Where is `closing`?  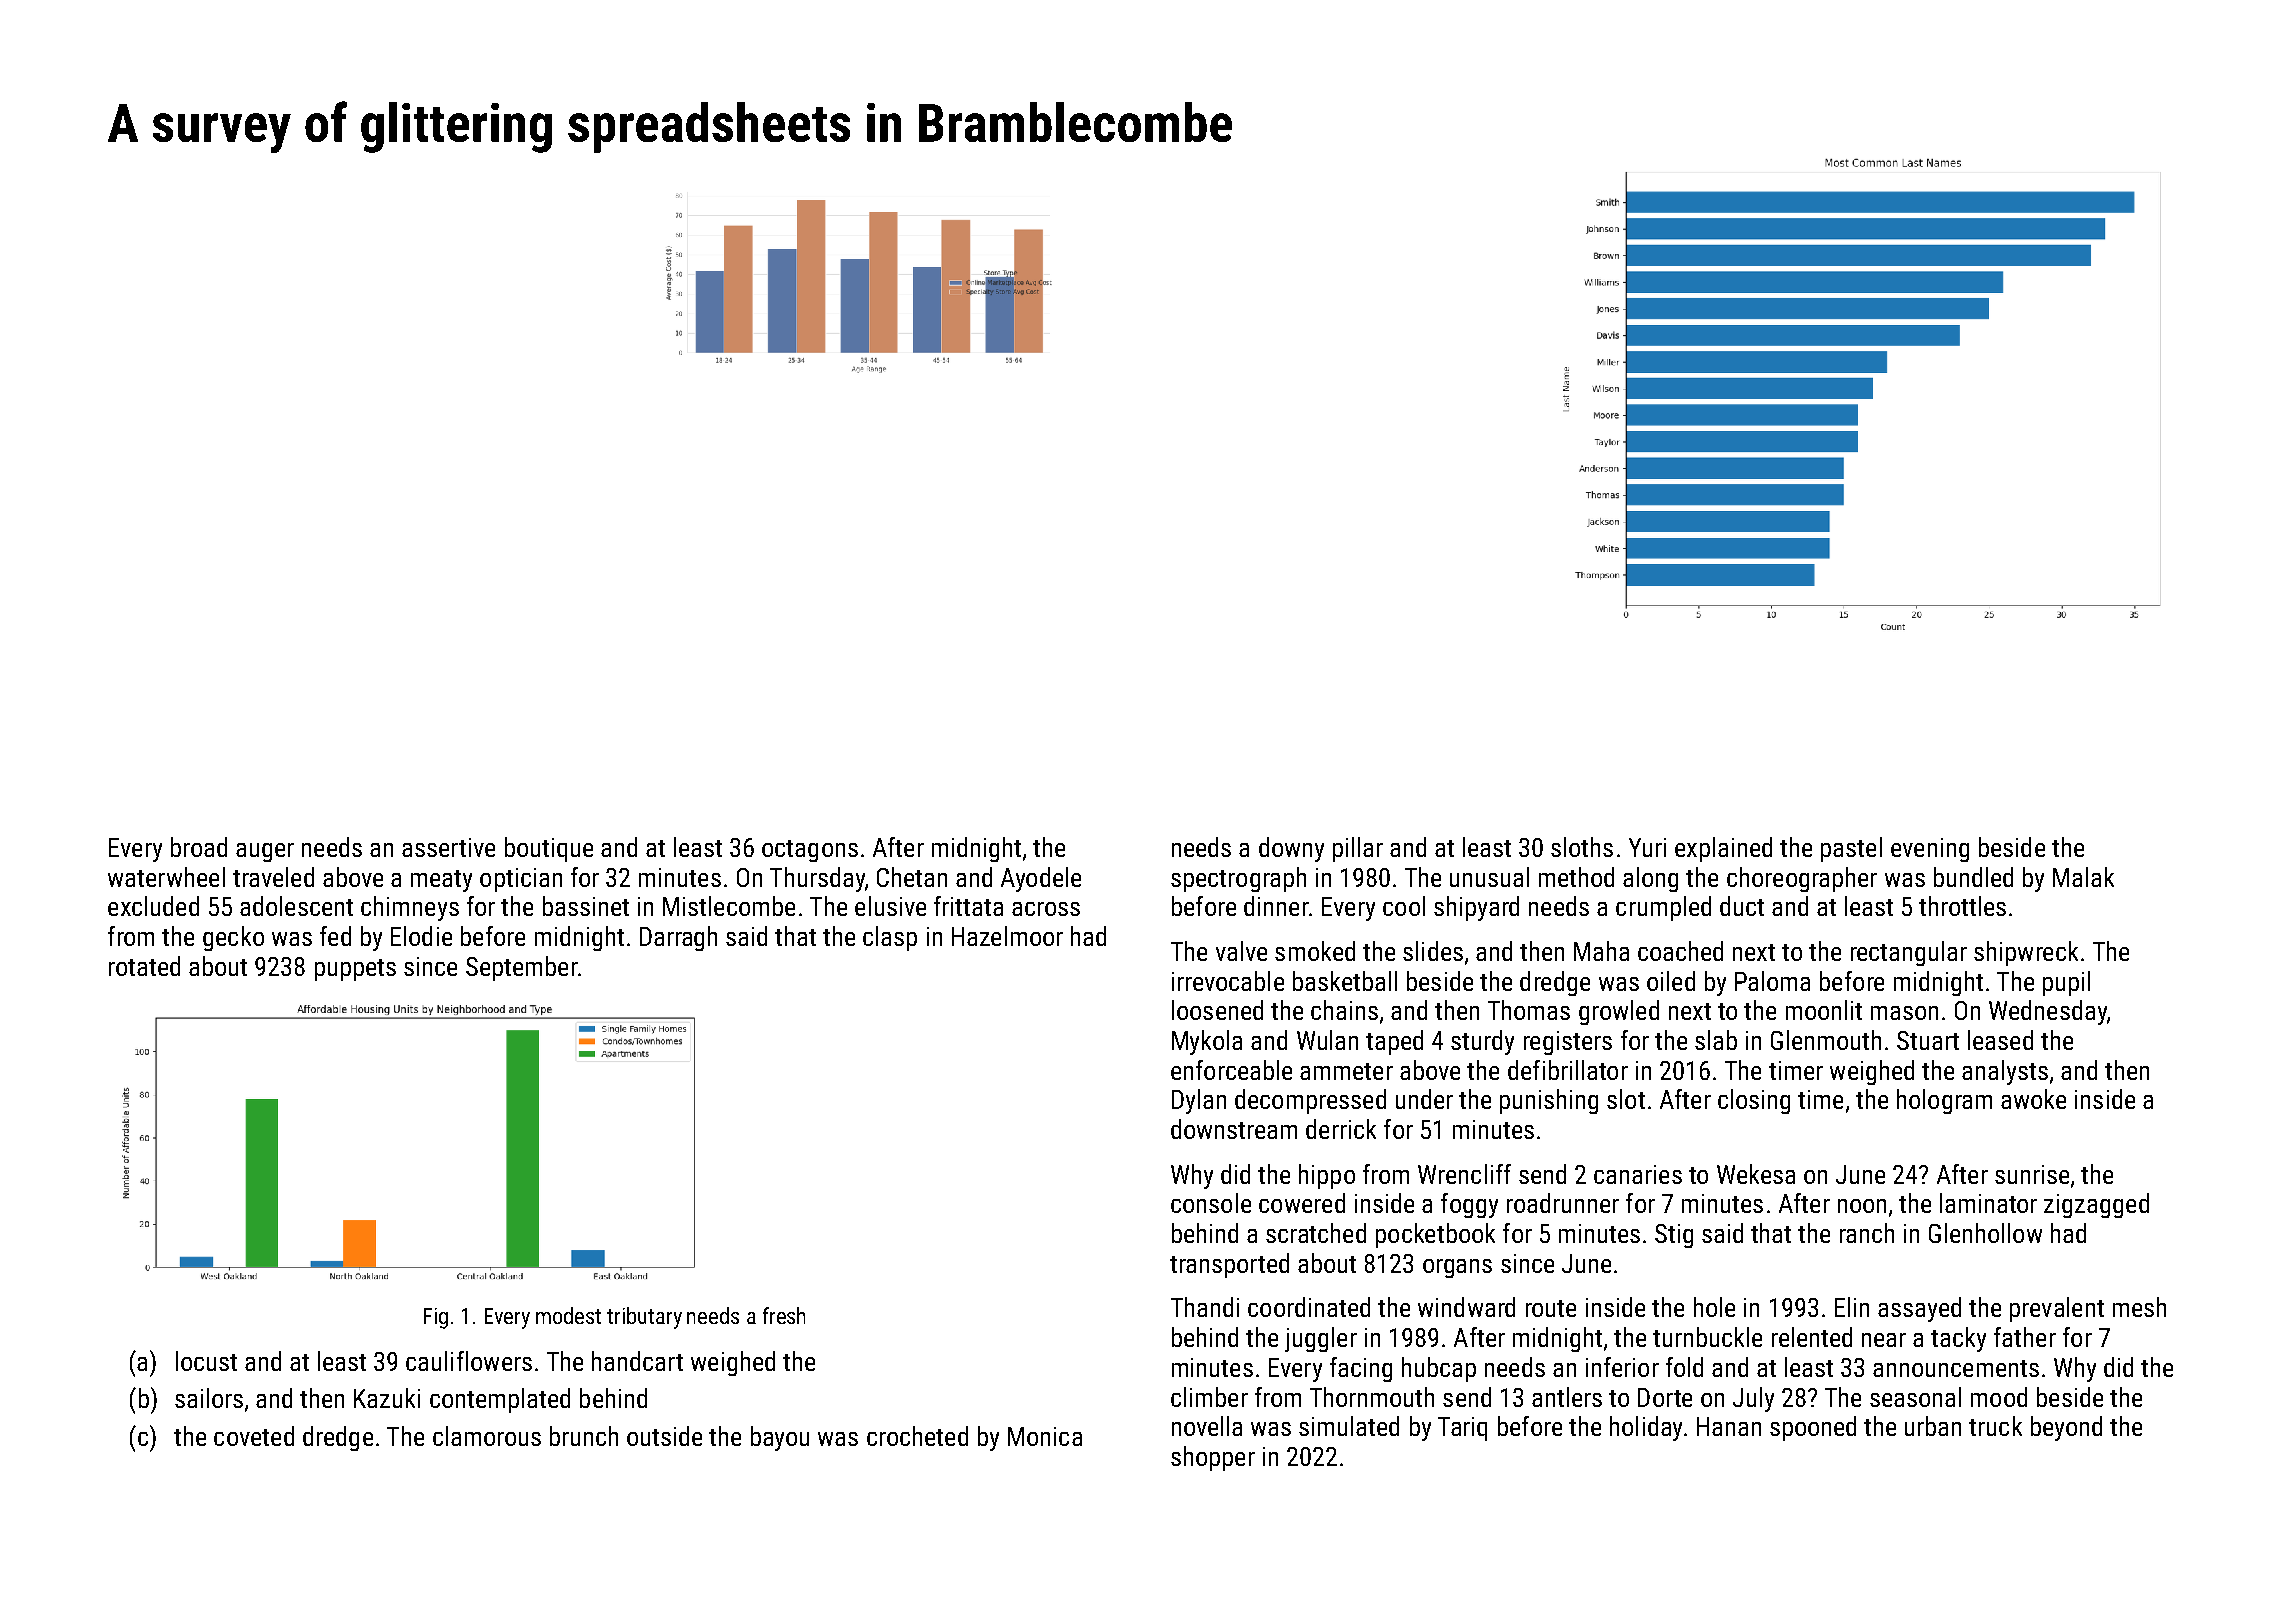
closing is located at coordinates (1754, 1101).
